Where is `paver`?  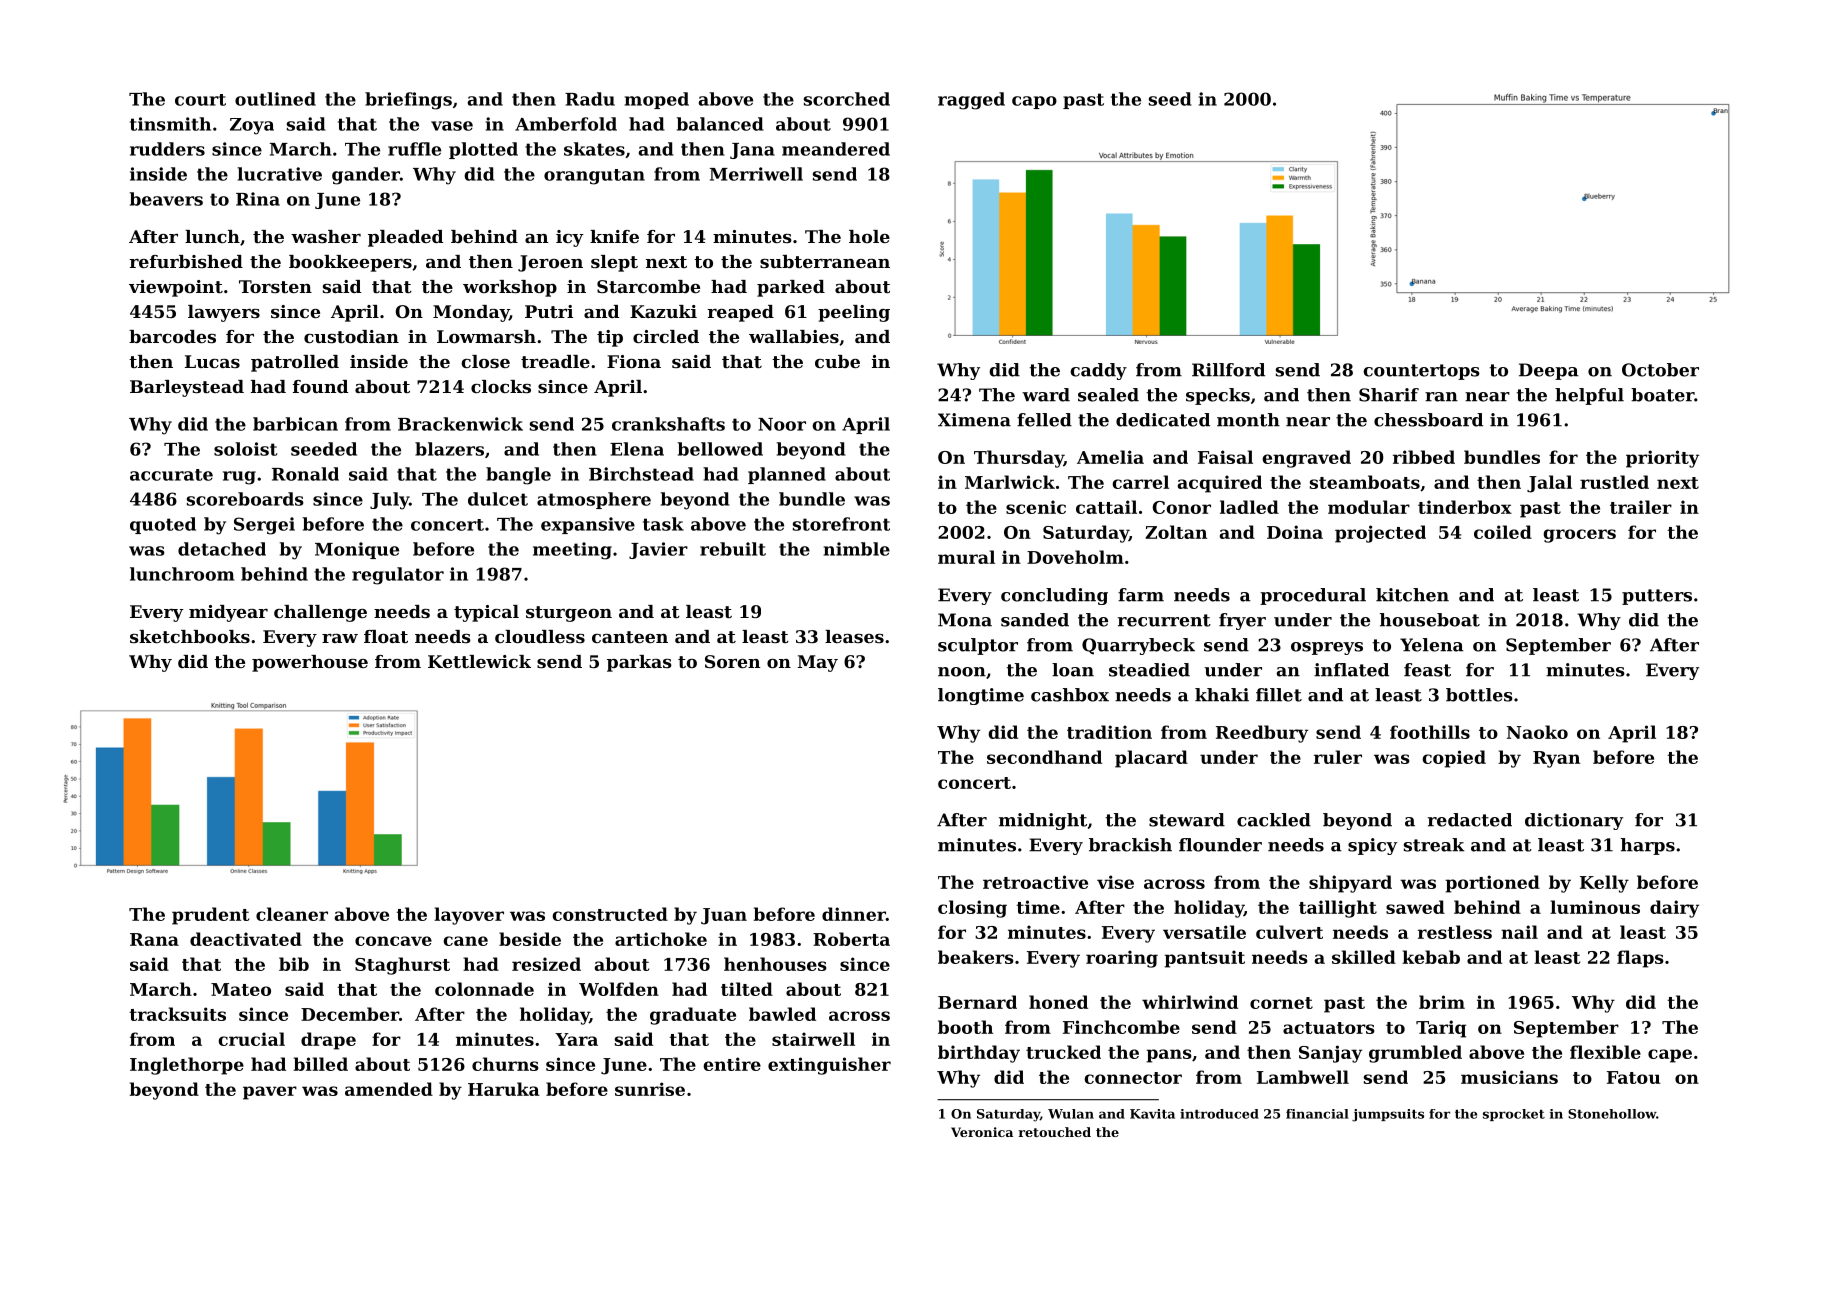
paver is located at coordinates (270, 1093).
